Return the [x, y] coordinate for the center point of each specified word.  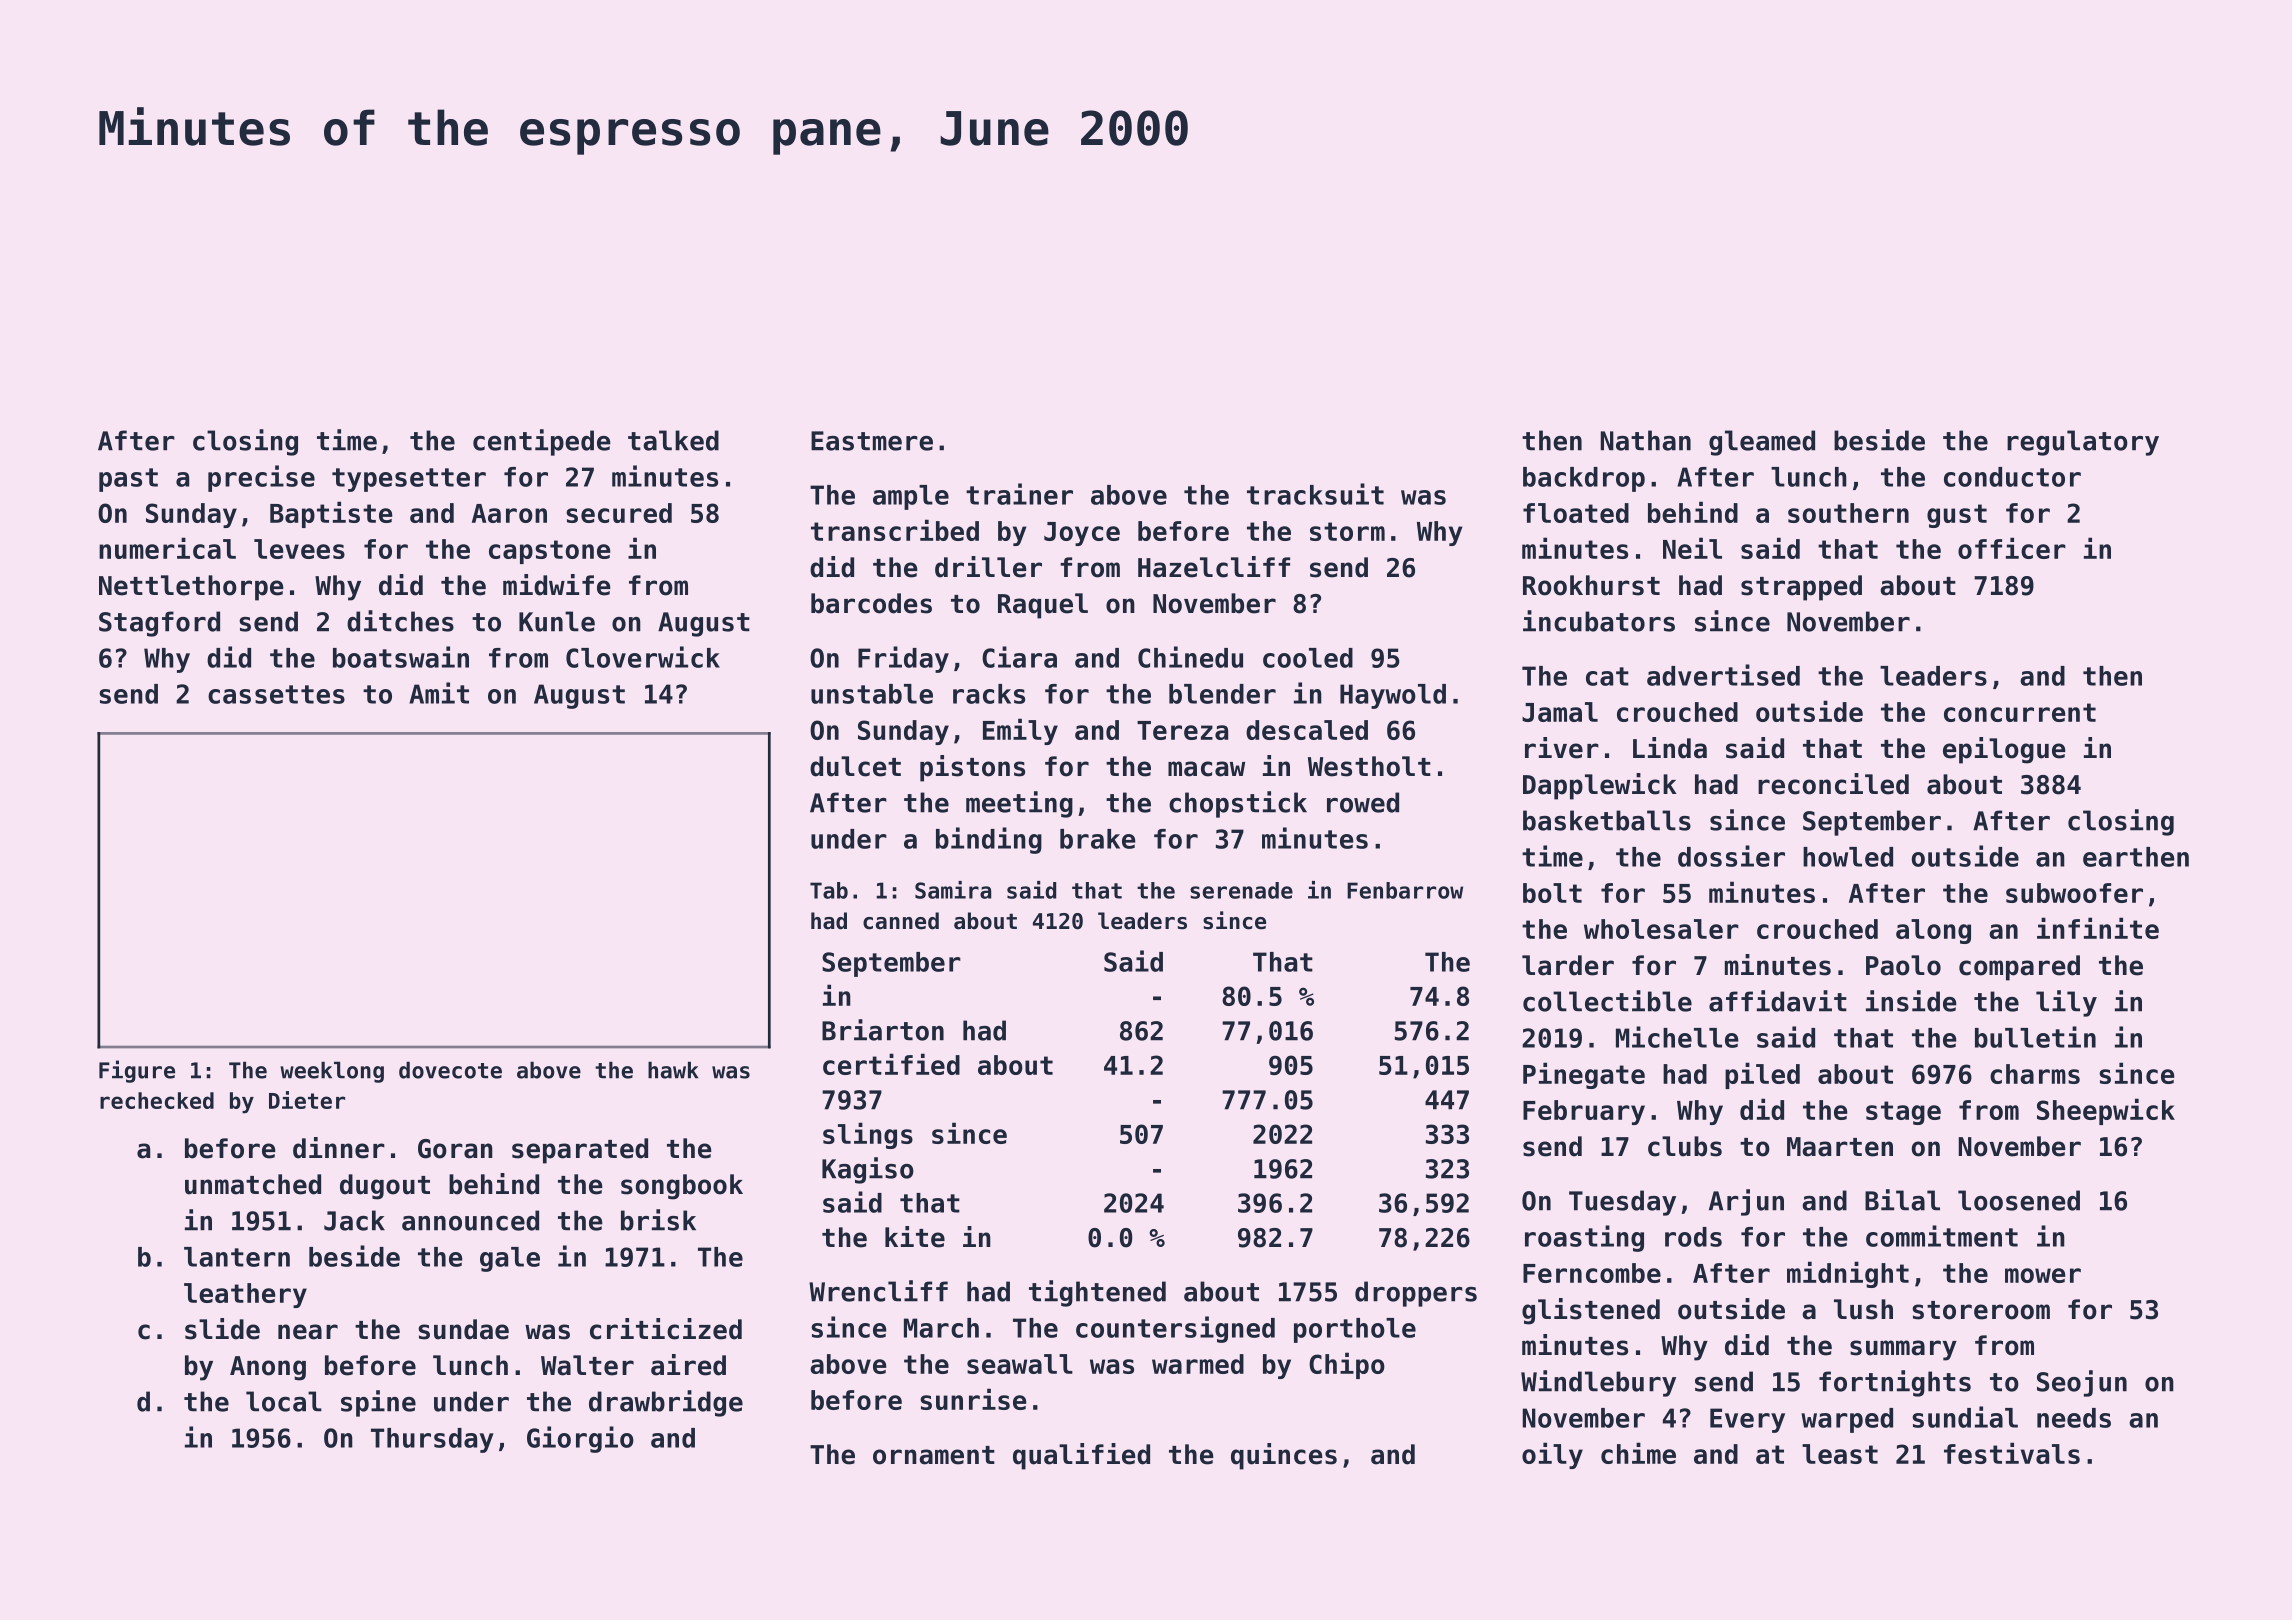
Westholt [1369, 766]
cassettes [276, 694]
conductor [2012, 477]
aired [688, 1365]
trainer [1019, 494]
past [128, 480]
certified [891, 1064]
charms [2035, 1074]
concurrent [2020, 712]
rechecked [157, 1100]
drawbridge [666, 1403]
